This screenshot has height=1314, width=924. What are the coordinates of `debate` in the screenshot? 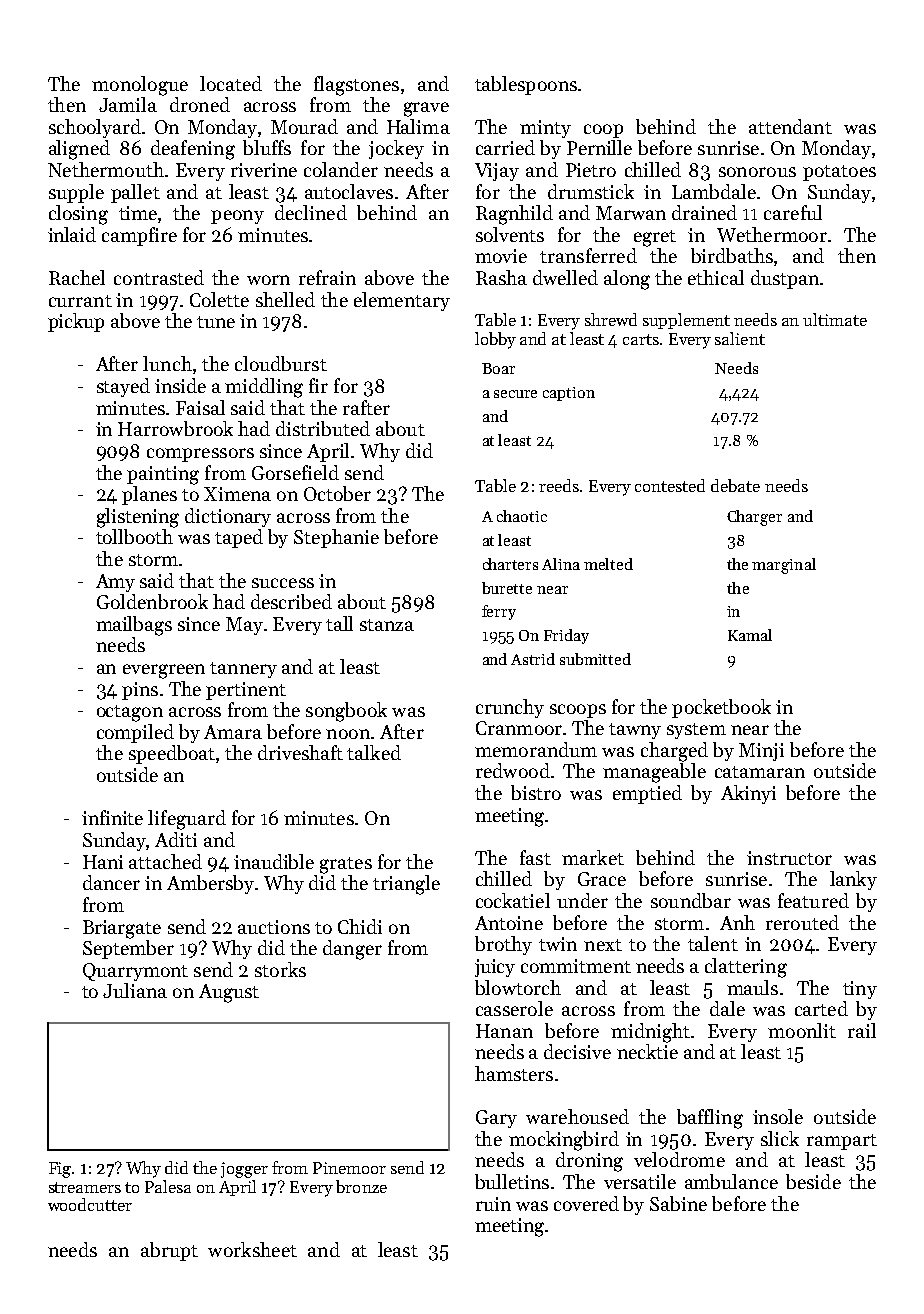 It's located at (735, 485).
